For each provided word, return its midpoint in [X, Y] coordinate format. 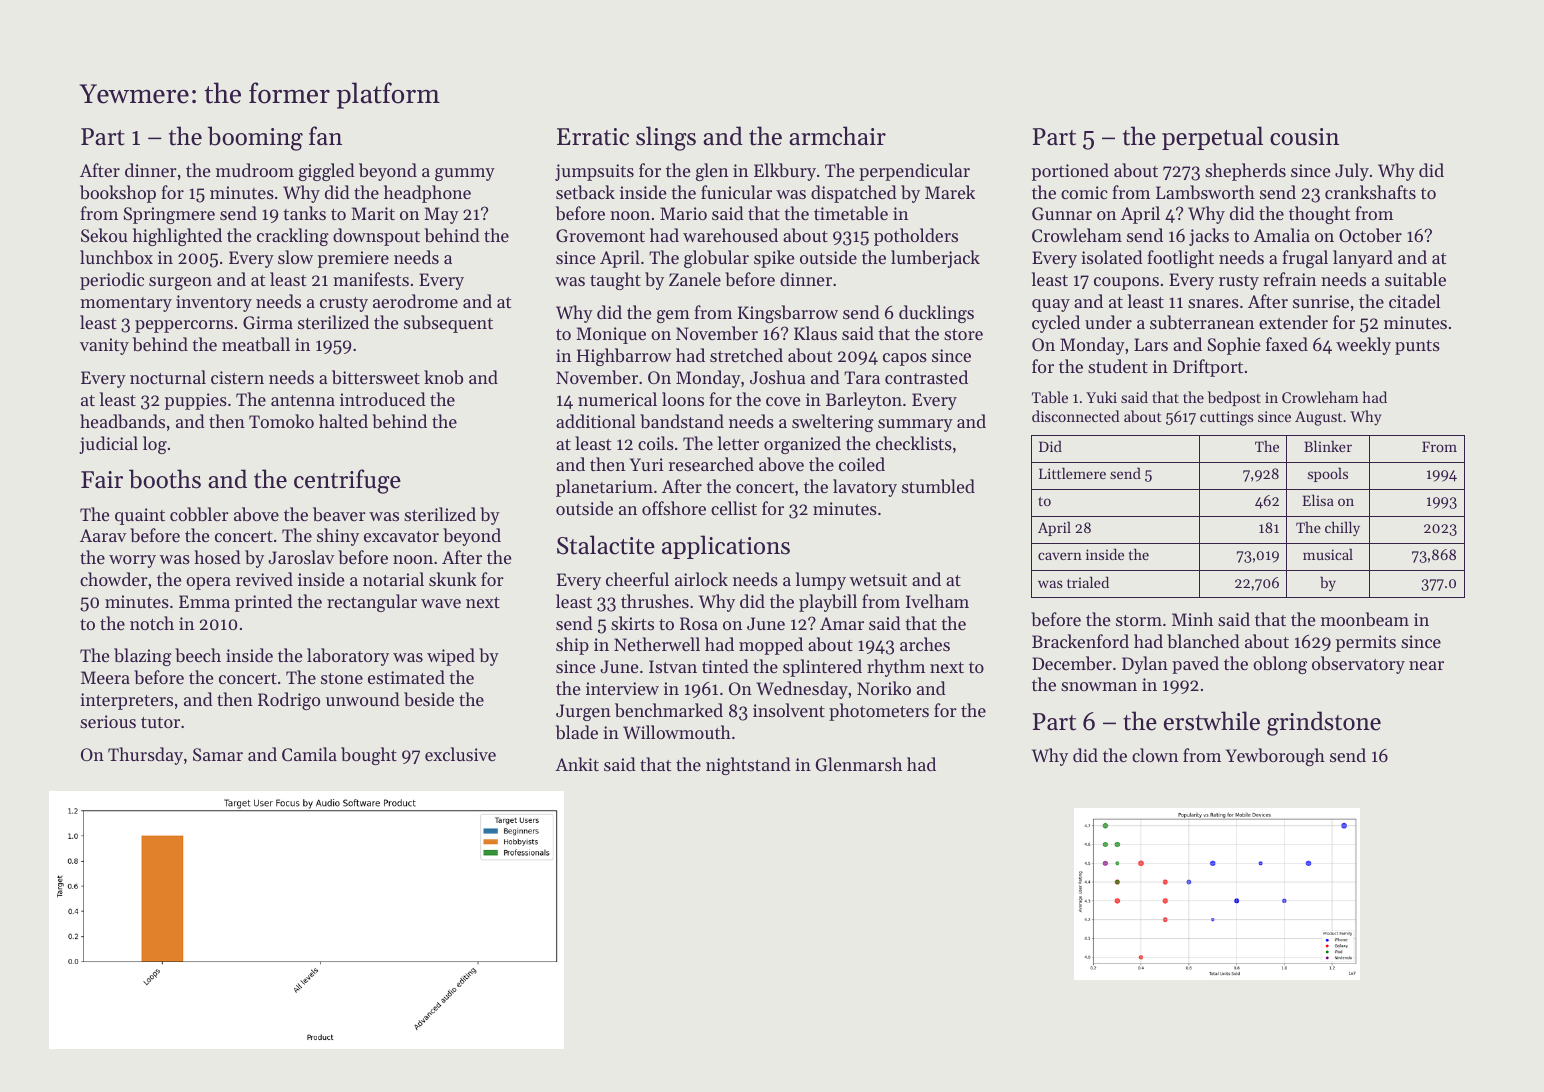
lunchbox [116, 257]
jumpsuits [594, 172]
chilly [1342, 528]
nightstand [748, 766]
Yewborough [1275, 757]
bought [369, 756]
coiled [862, 464]
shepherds [1245, 172]
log [155, 445]
